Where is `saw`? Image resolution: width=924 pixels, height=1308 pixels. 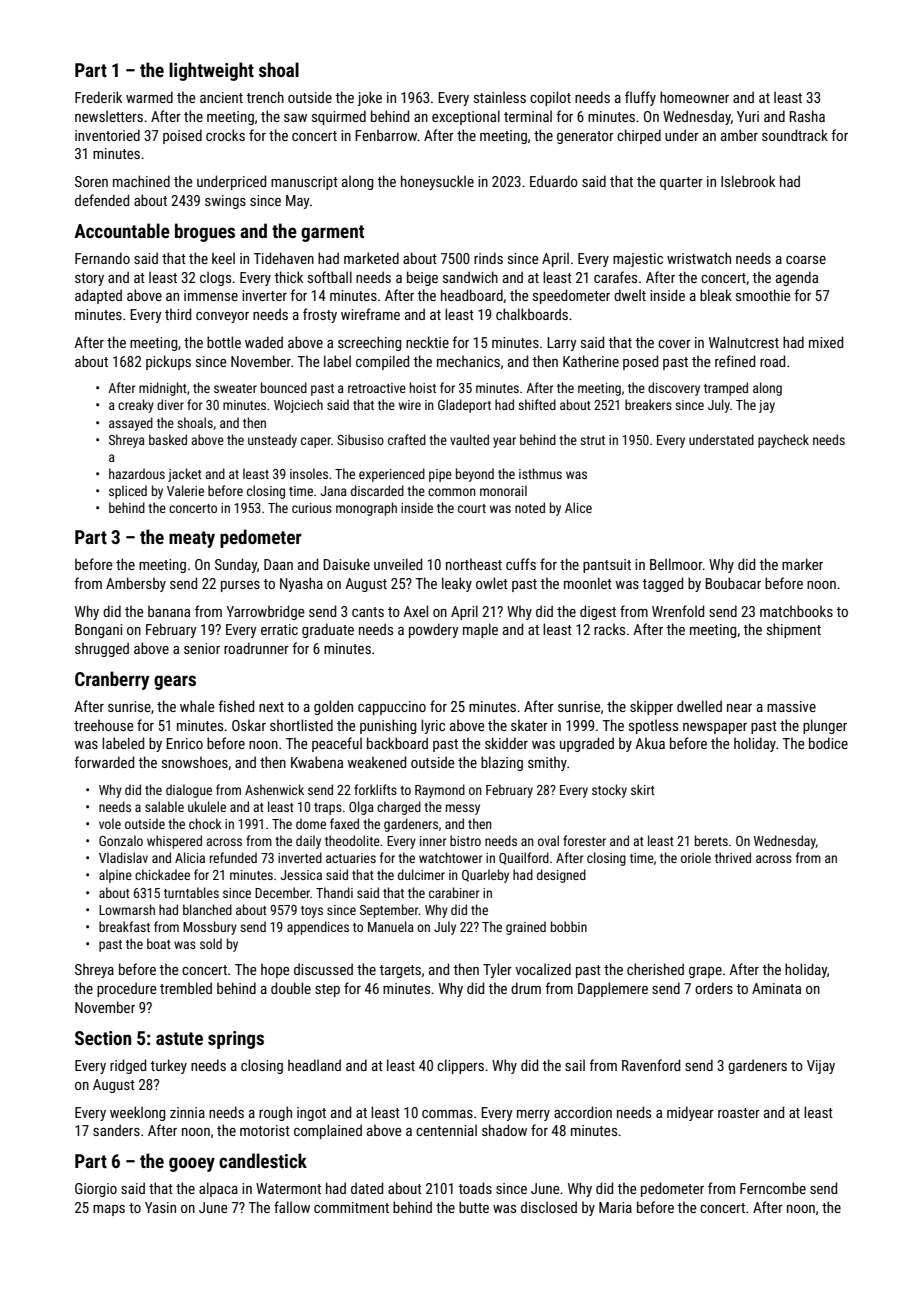
saw is located at coordinates (295, 118).
